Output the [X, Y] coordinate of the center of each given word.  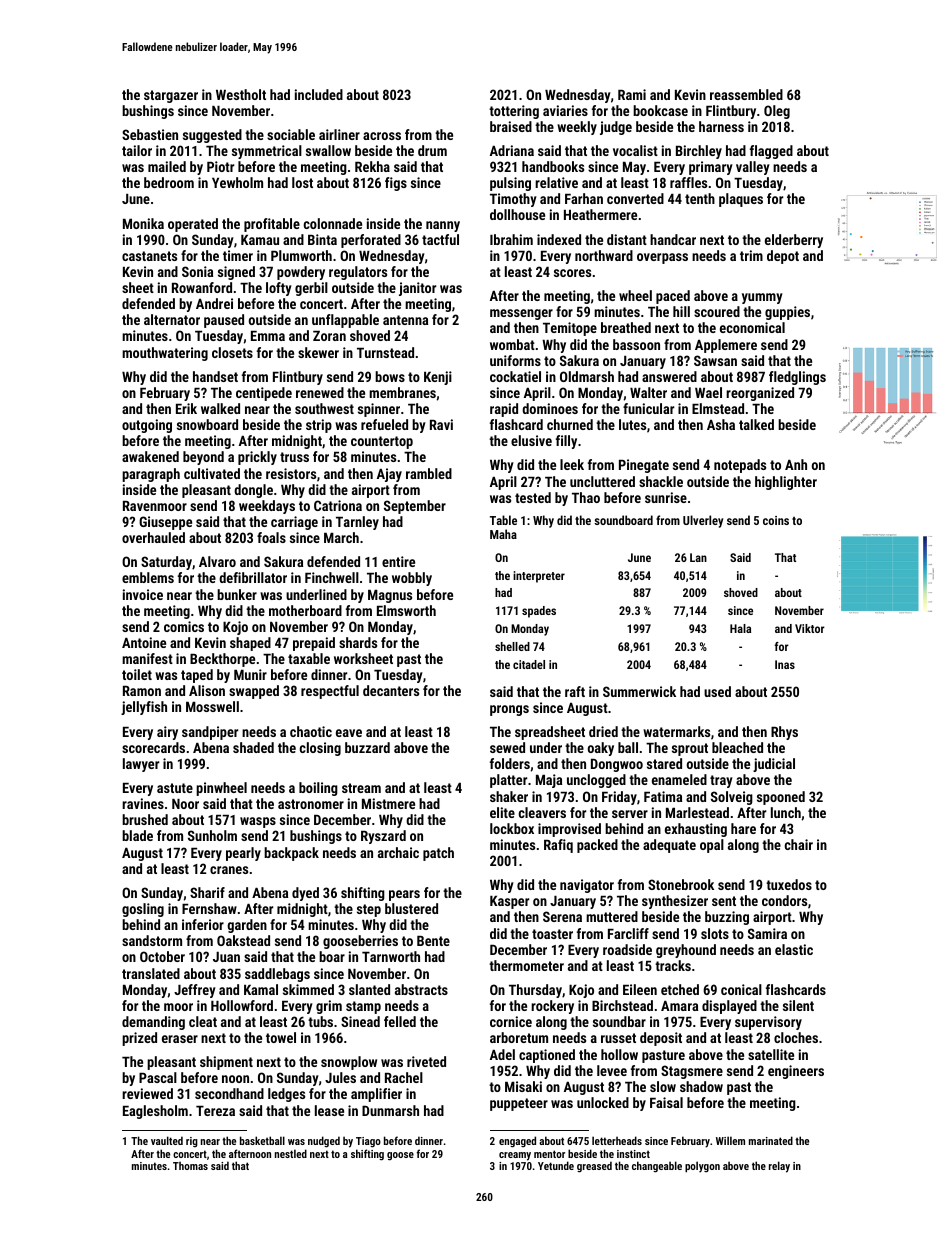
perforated [371, 241]
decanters [391, 690]
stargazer [171, 96]
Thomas [190, 1165]
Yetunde [556, 1165]
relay [779, 1167]
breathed [626, 327]
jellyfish [144, 708]
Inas [785, 664]
